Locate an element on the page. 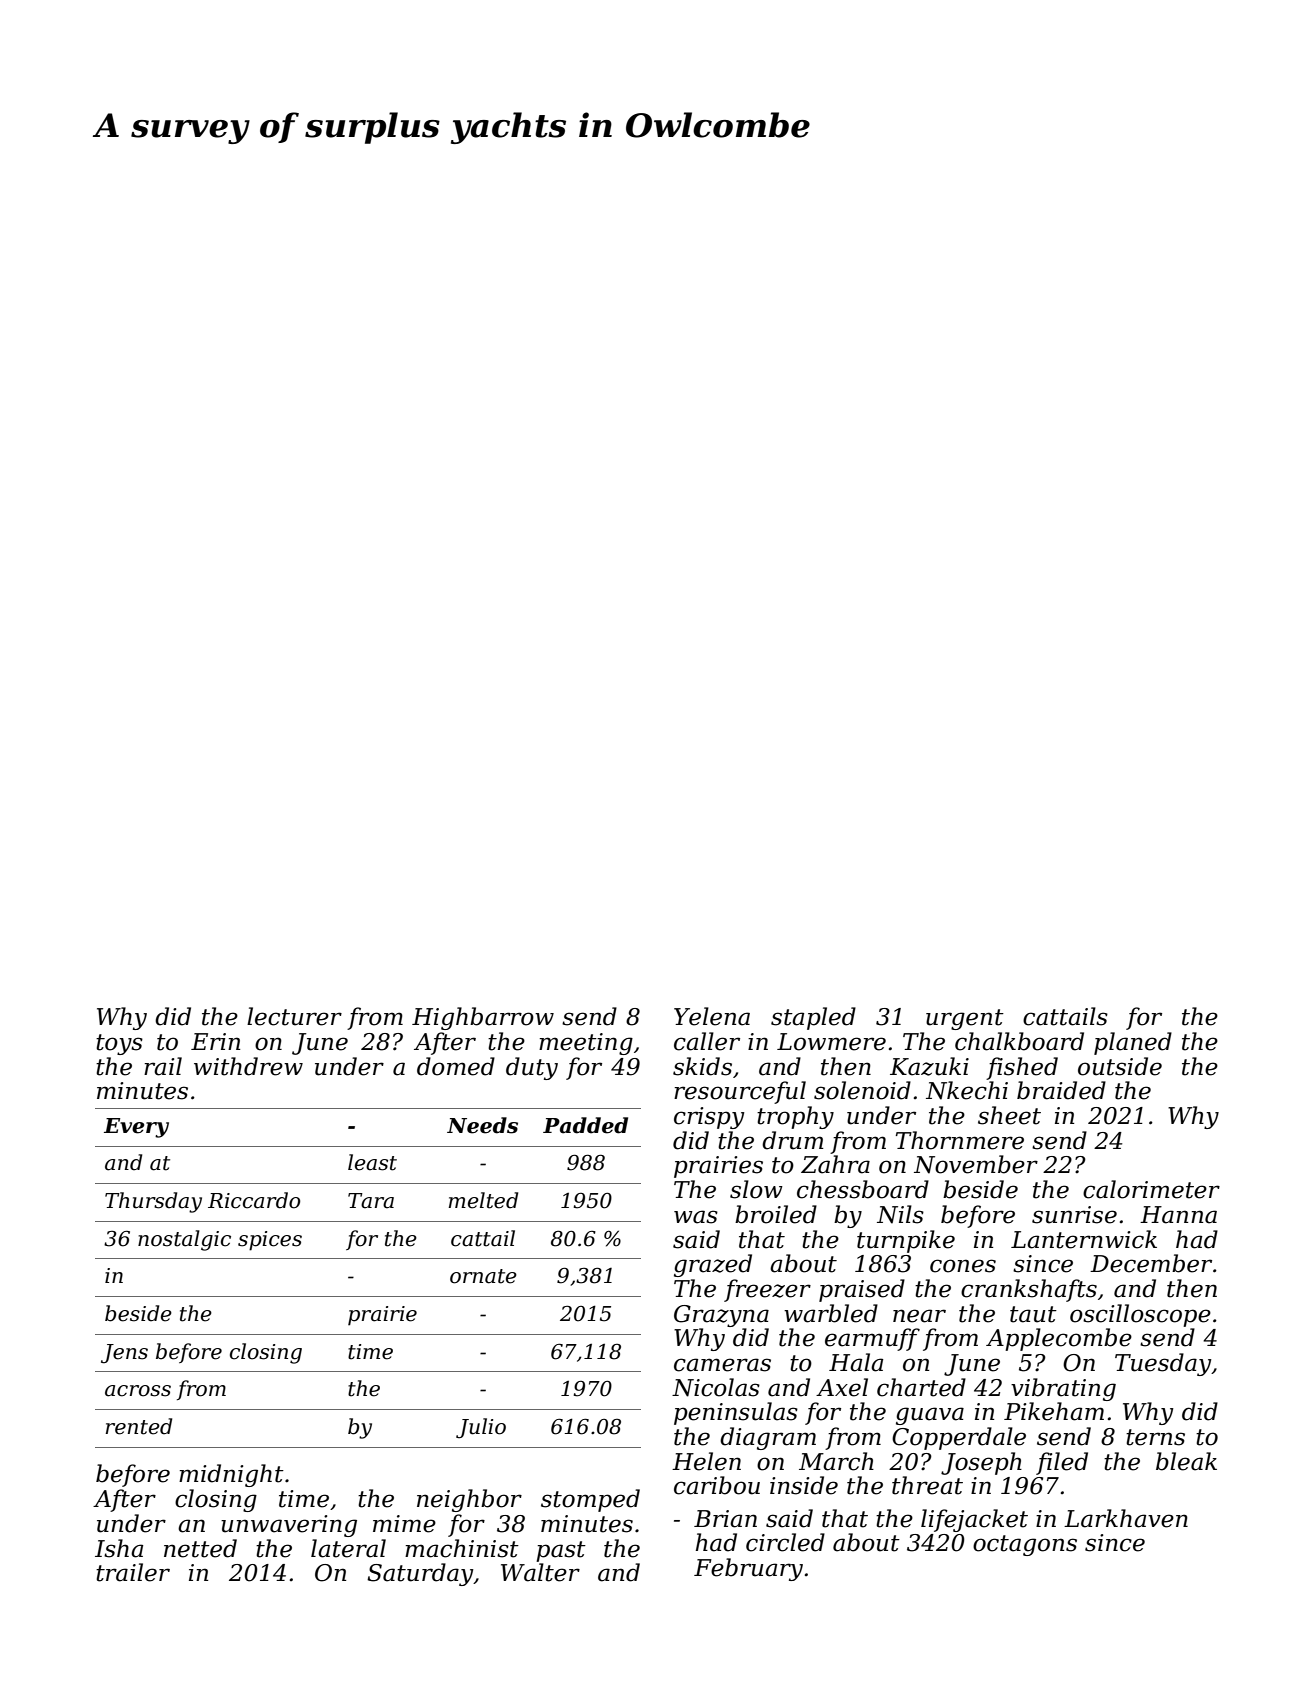  stomped is located at coordinates (590, 1500).
